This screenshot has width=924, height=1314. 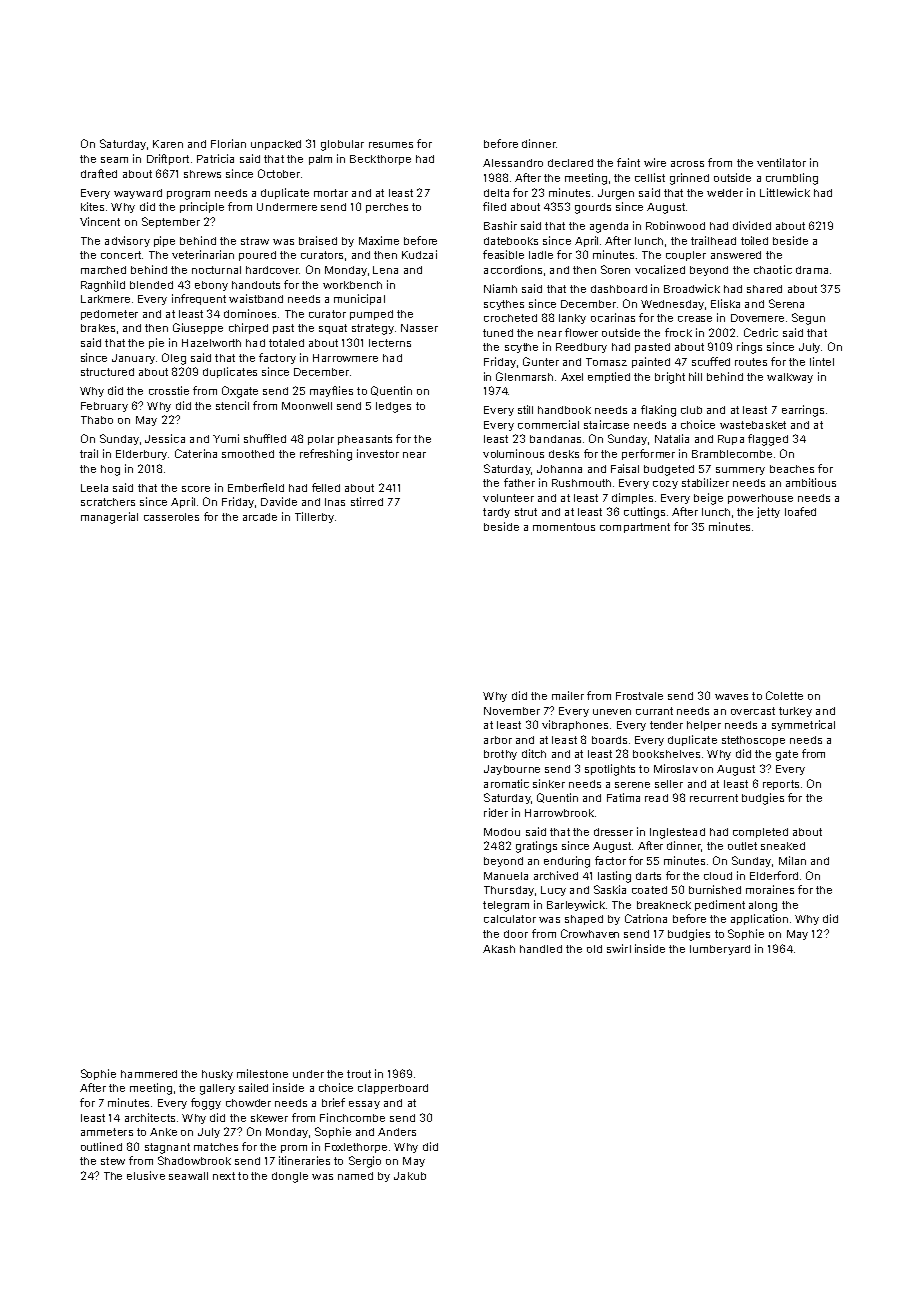 What do you see at coordinates (149, 1074) in the screenshot?
I see `hammered` at bounding box center [149, 1074].
